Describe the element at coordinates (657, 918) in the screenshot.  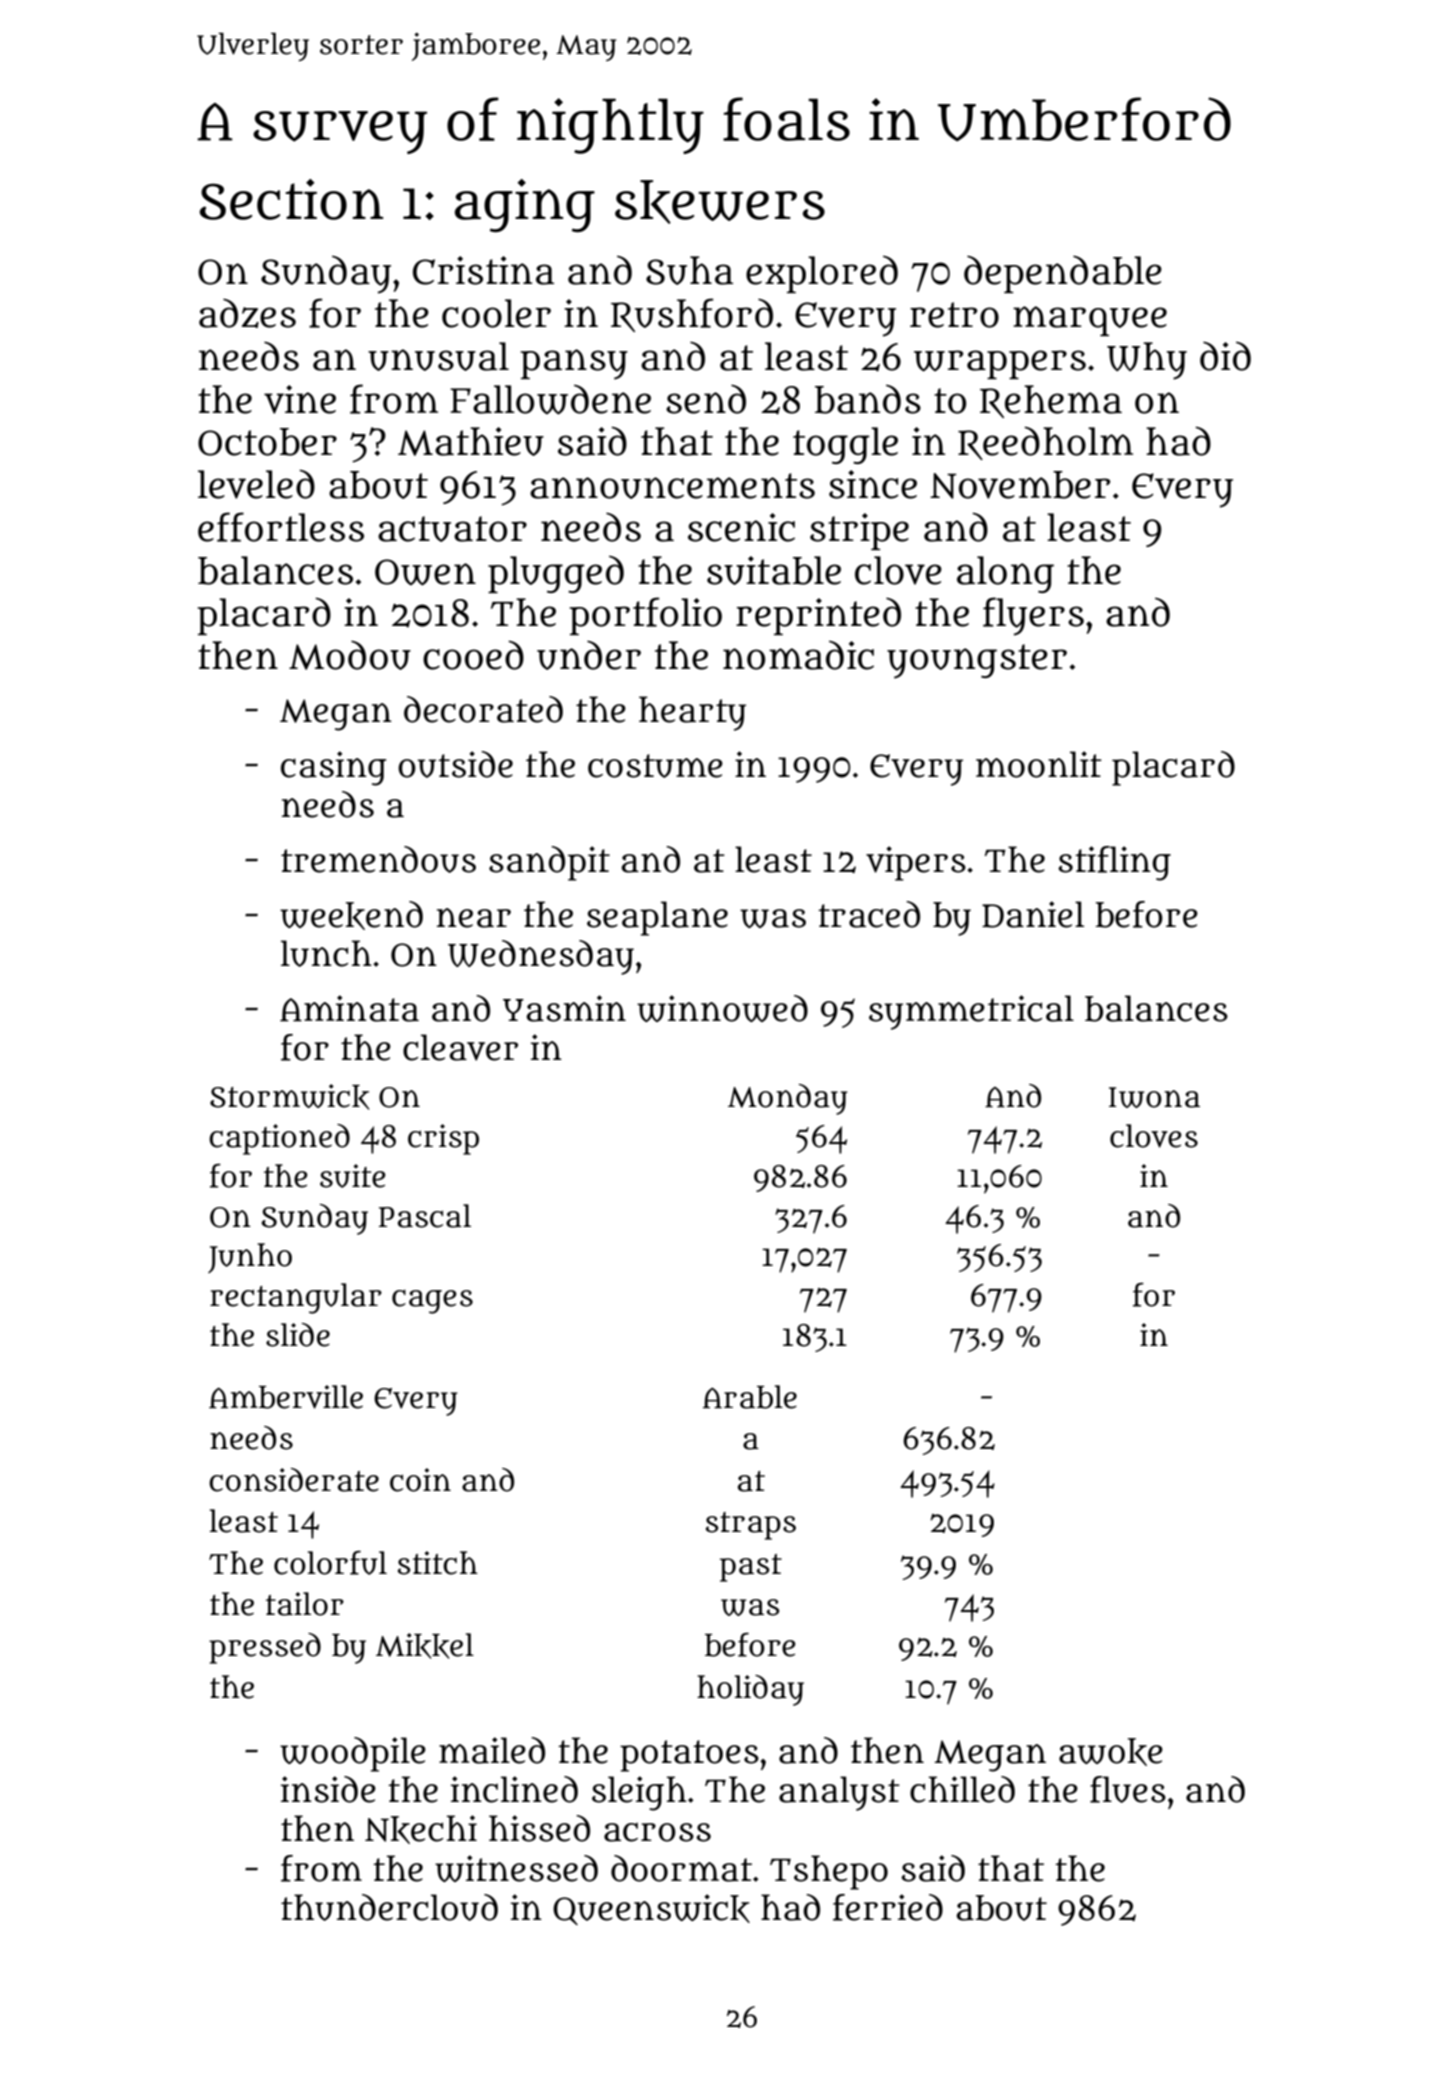
I see `seaplane` at that location.
